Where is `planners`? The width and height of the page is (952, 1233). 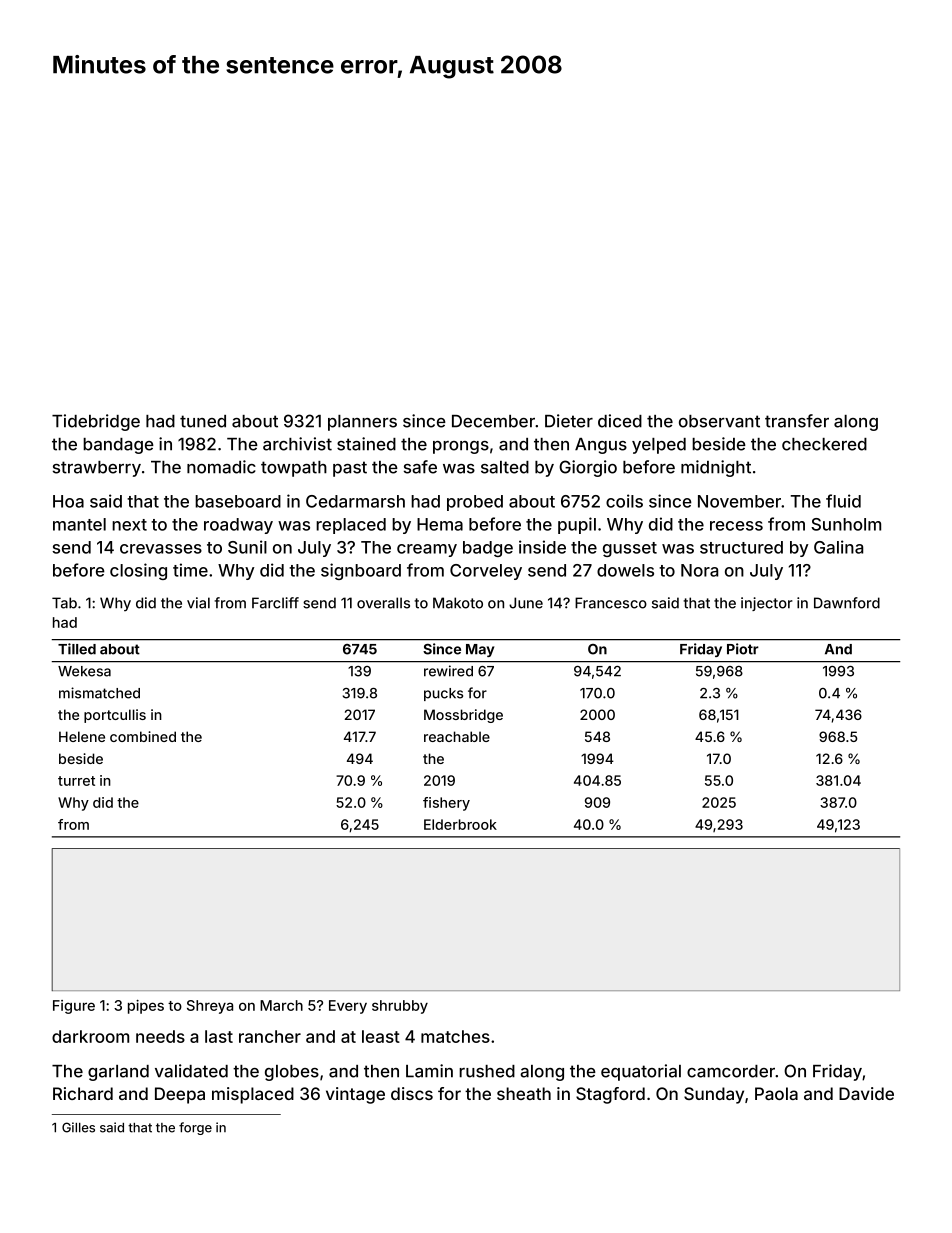
planners is located at coordinates (362, 423).
